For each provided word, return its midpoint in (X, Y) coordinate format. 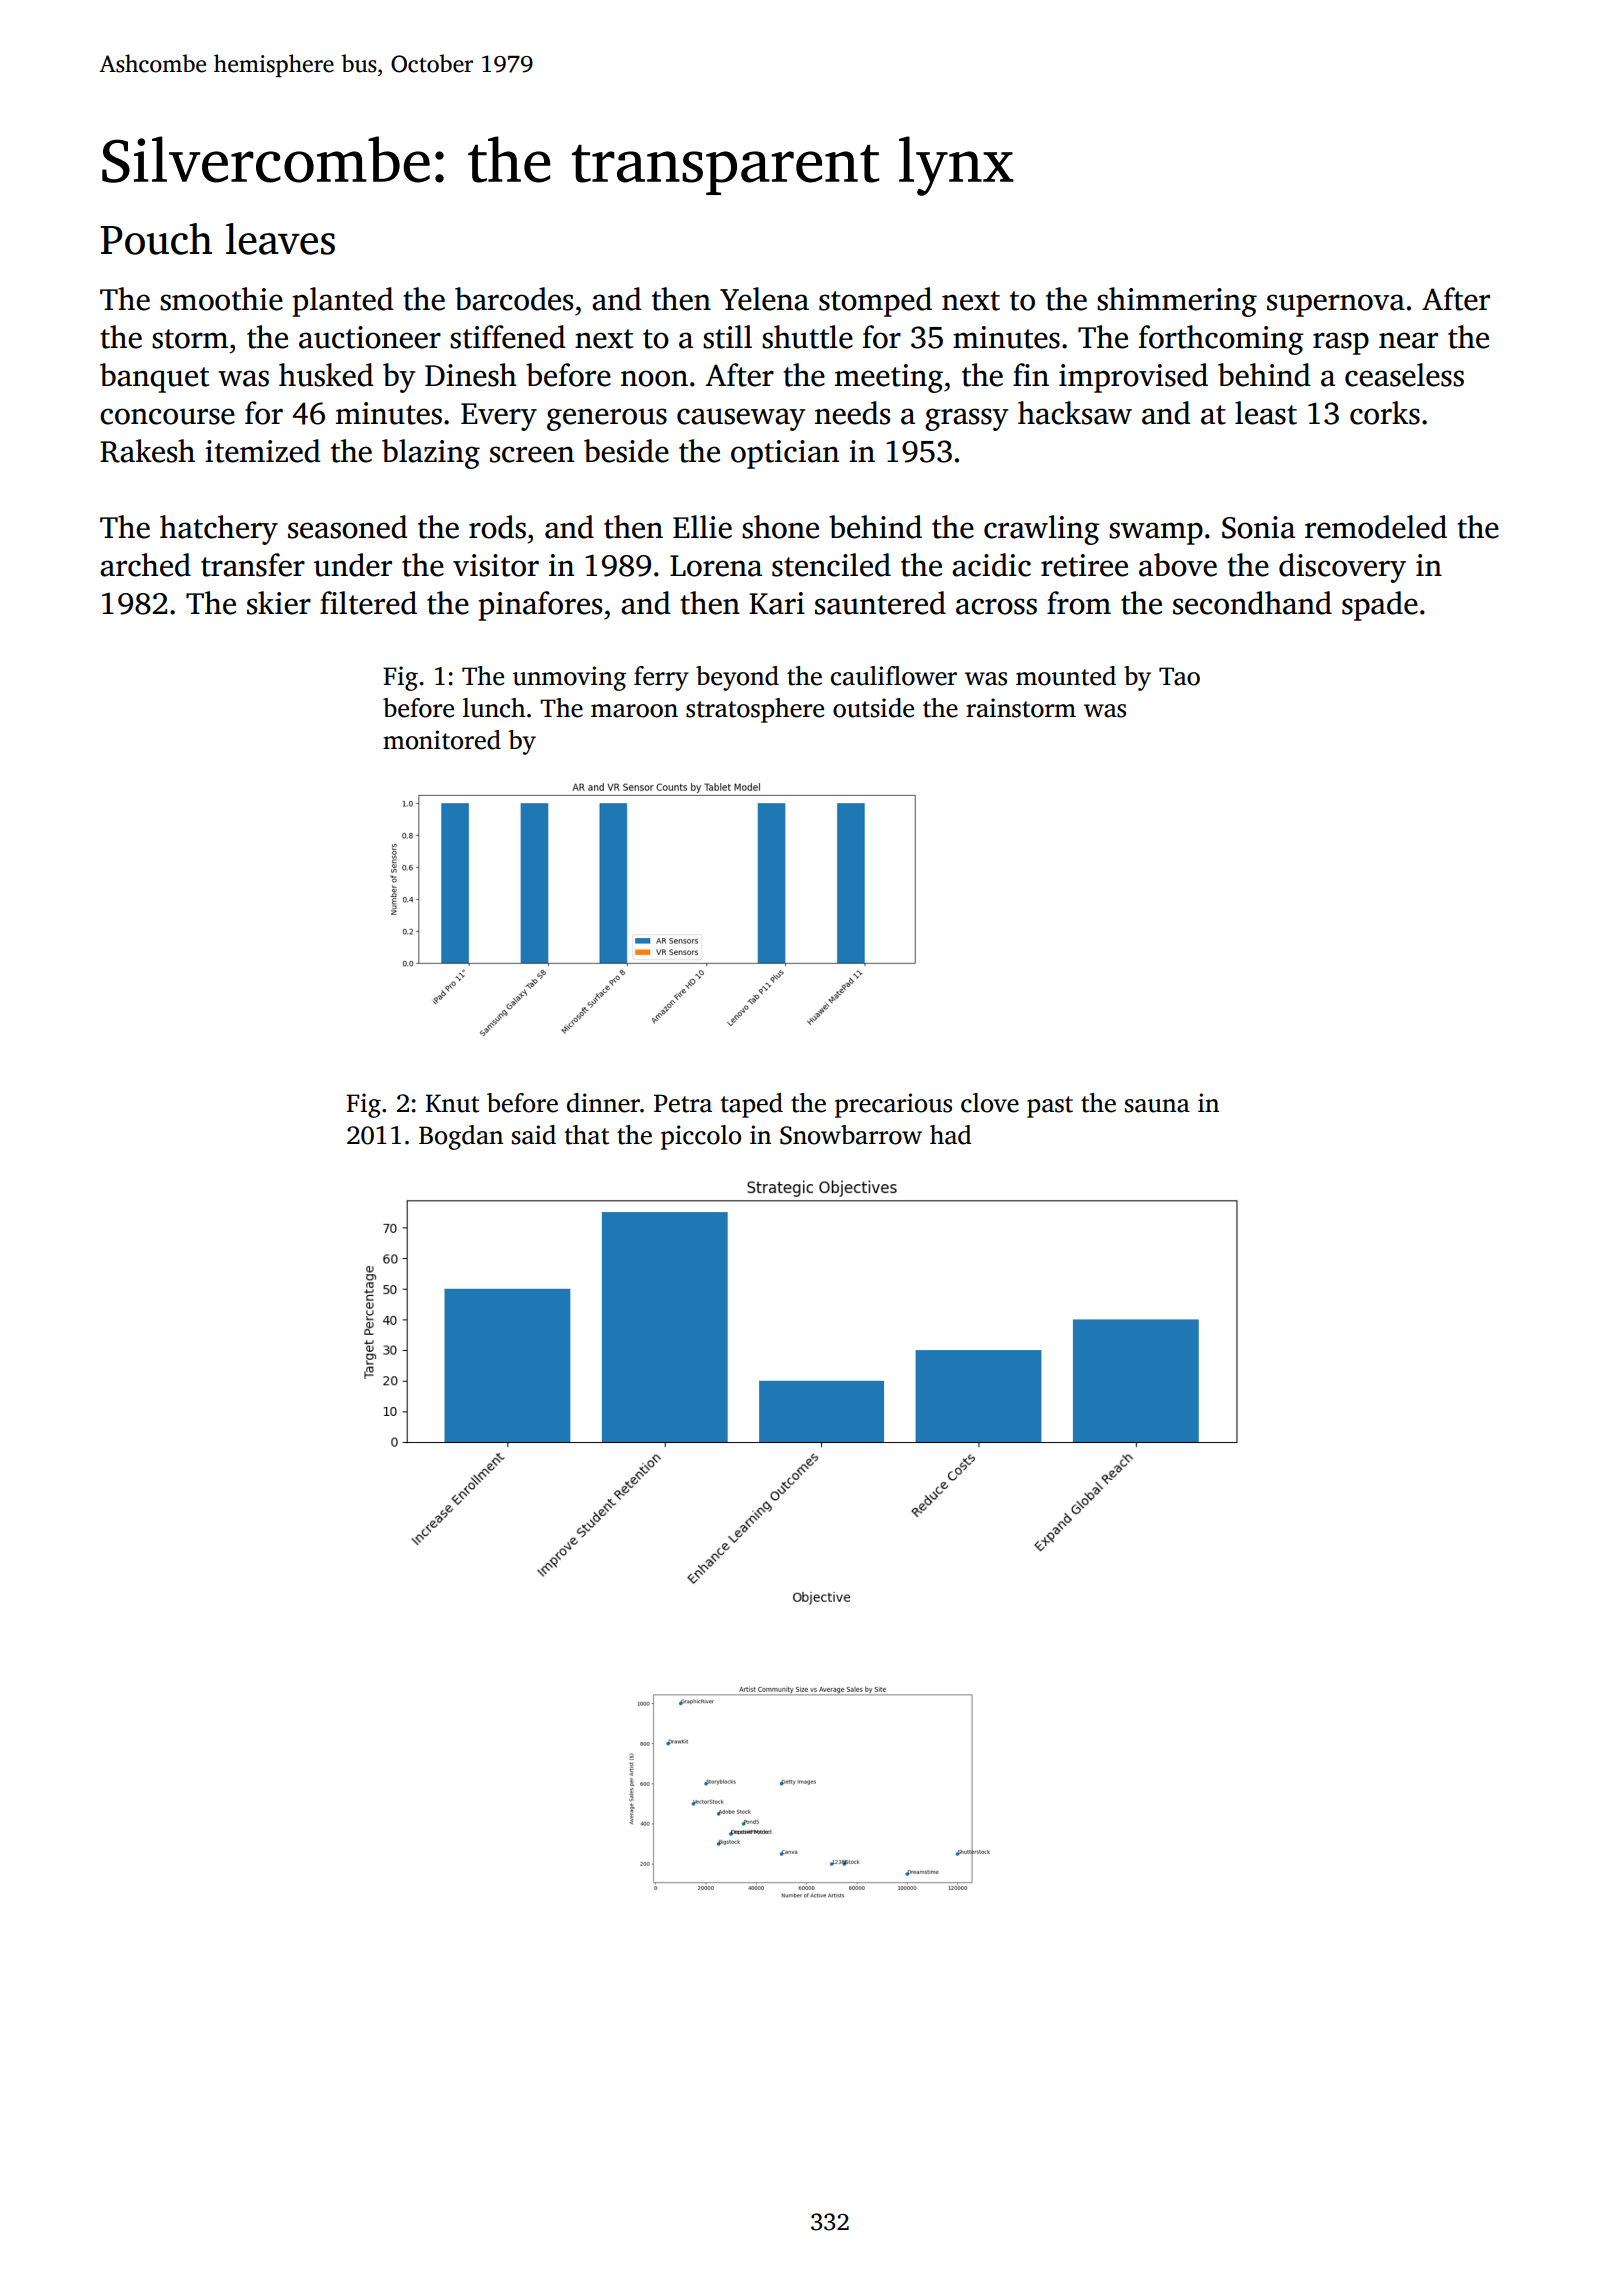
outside (873, 708)
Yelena (764, 299)
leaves (280, 239)
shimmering (1177, 302)
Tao (1179, 676)
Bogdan (461, 1137)
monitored (442, 740)
